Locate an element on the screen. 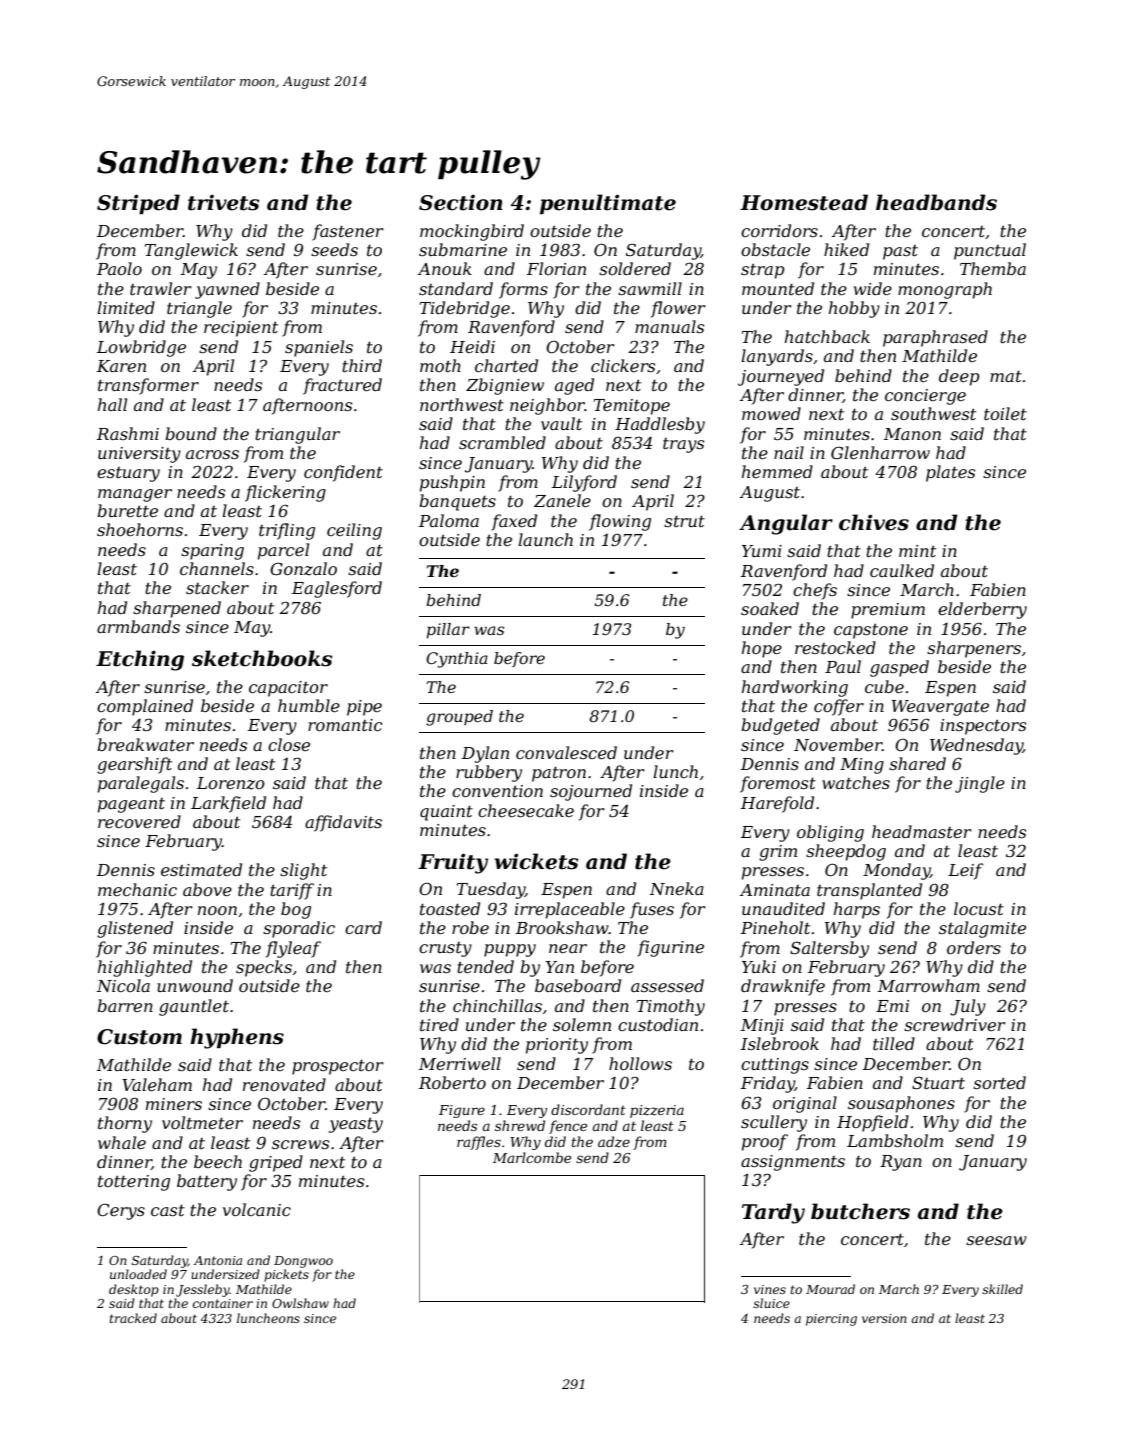  solemn is located at coordinates (582, 1024).
